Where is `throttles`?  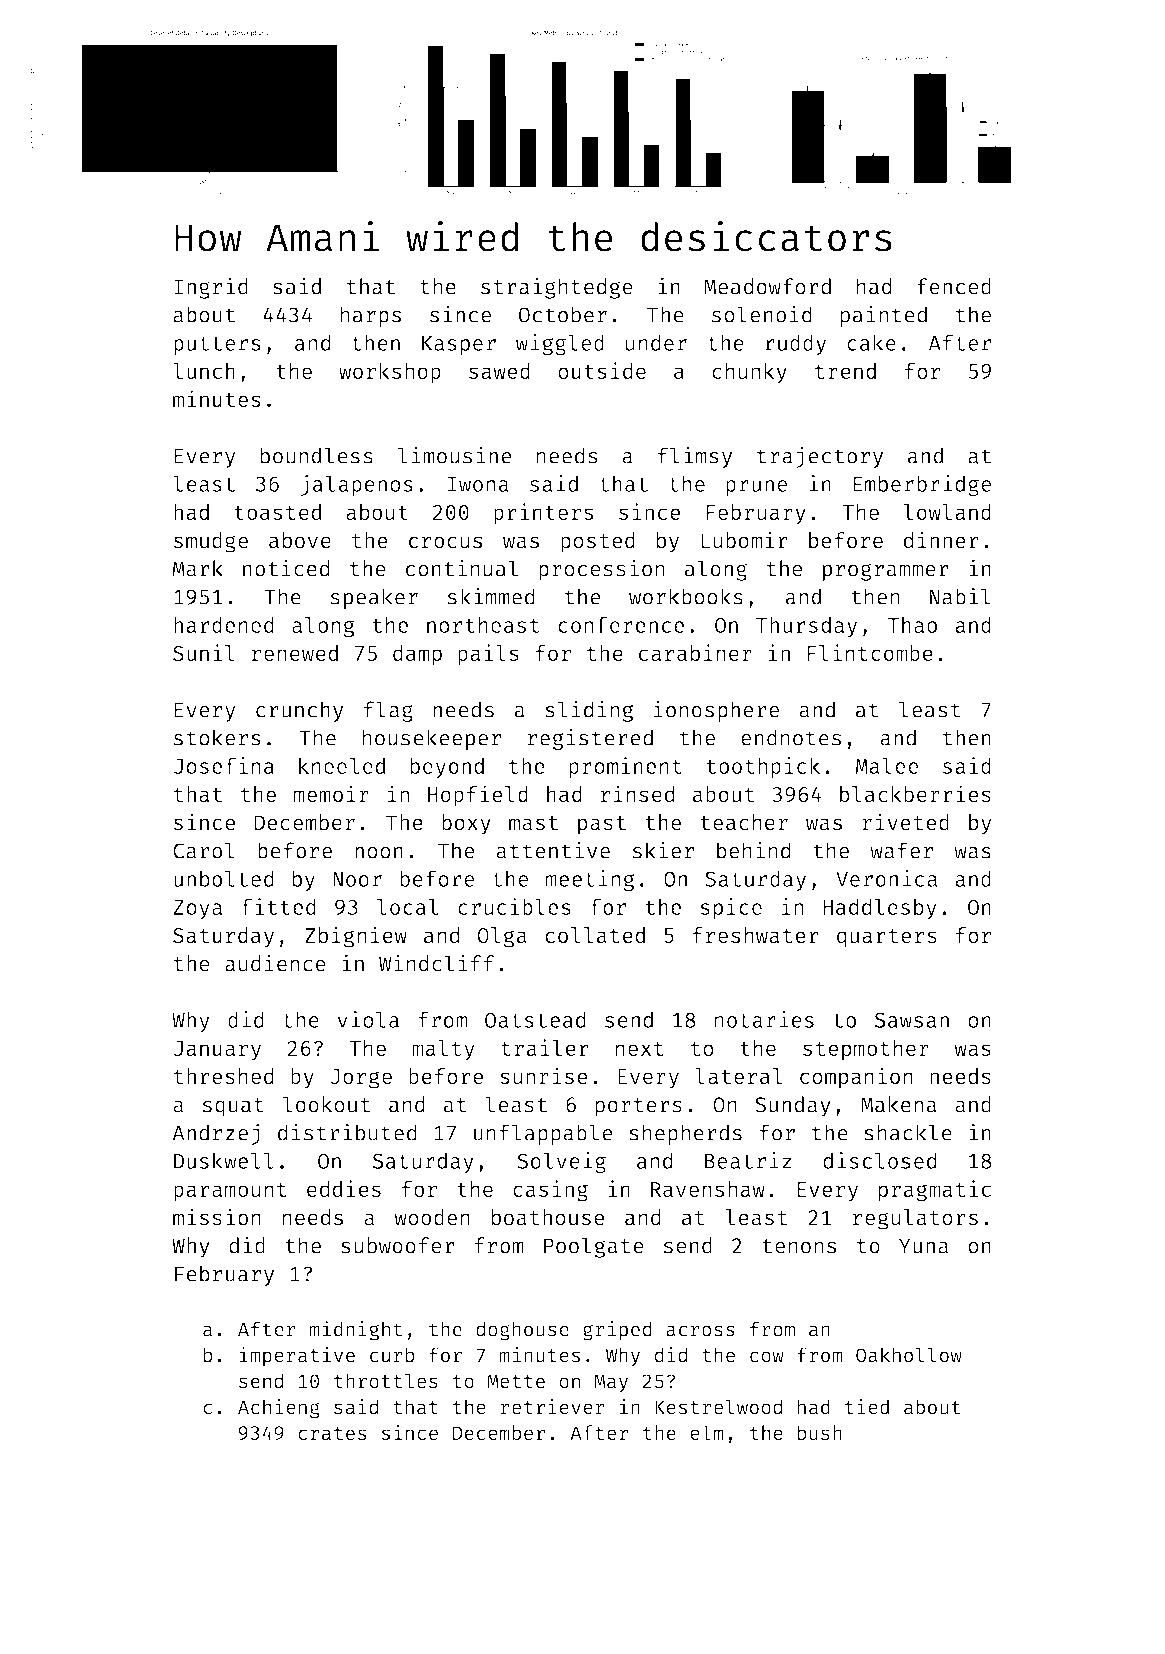 throttles is located at coordinates (386, 1381).
